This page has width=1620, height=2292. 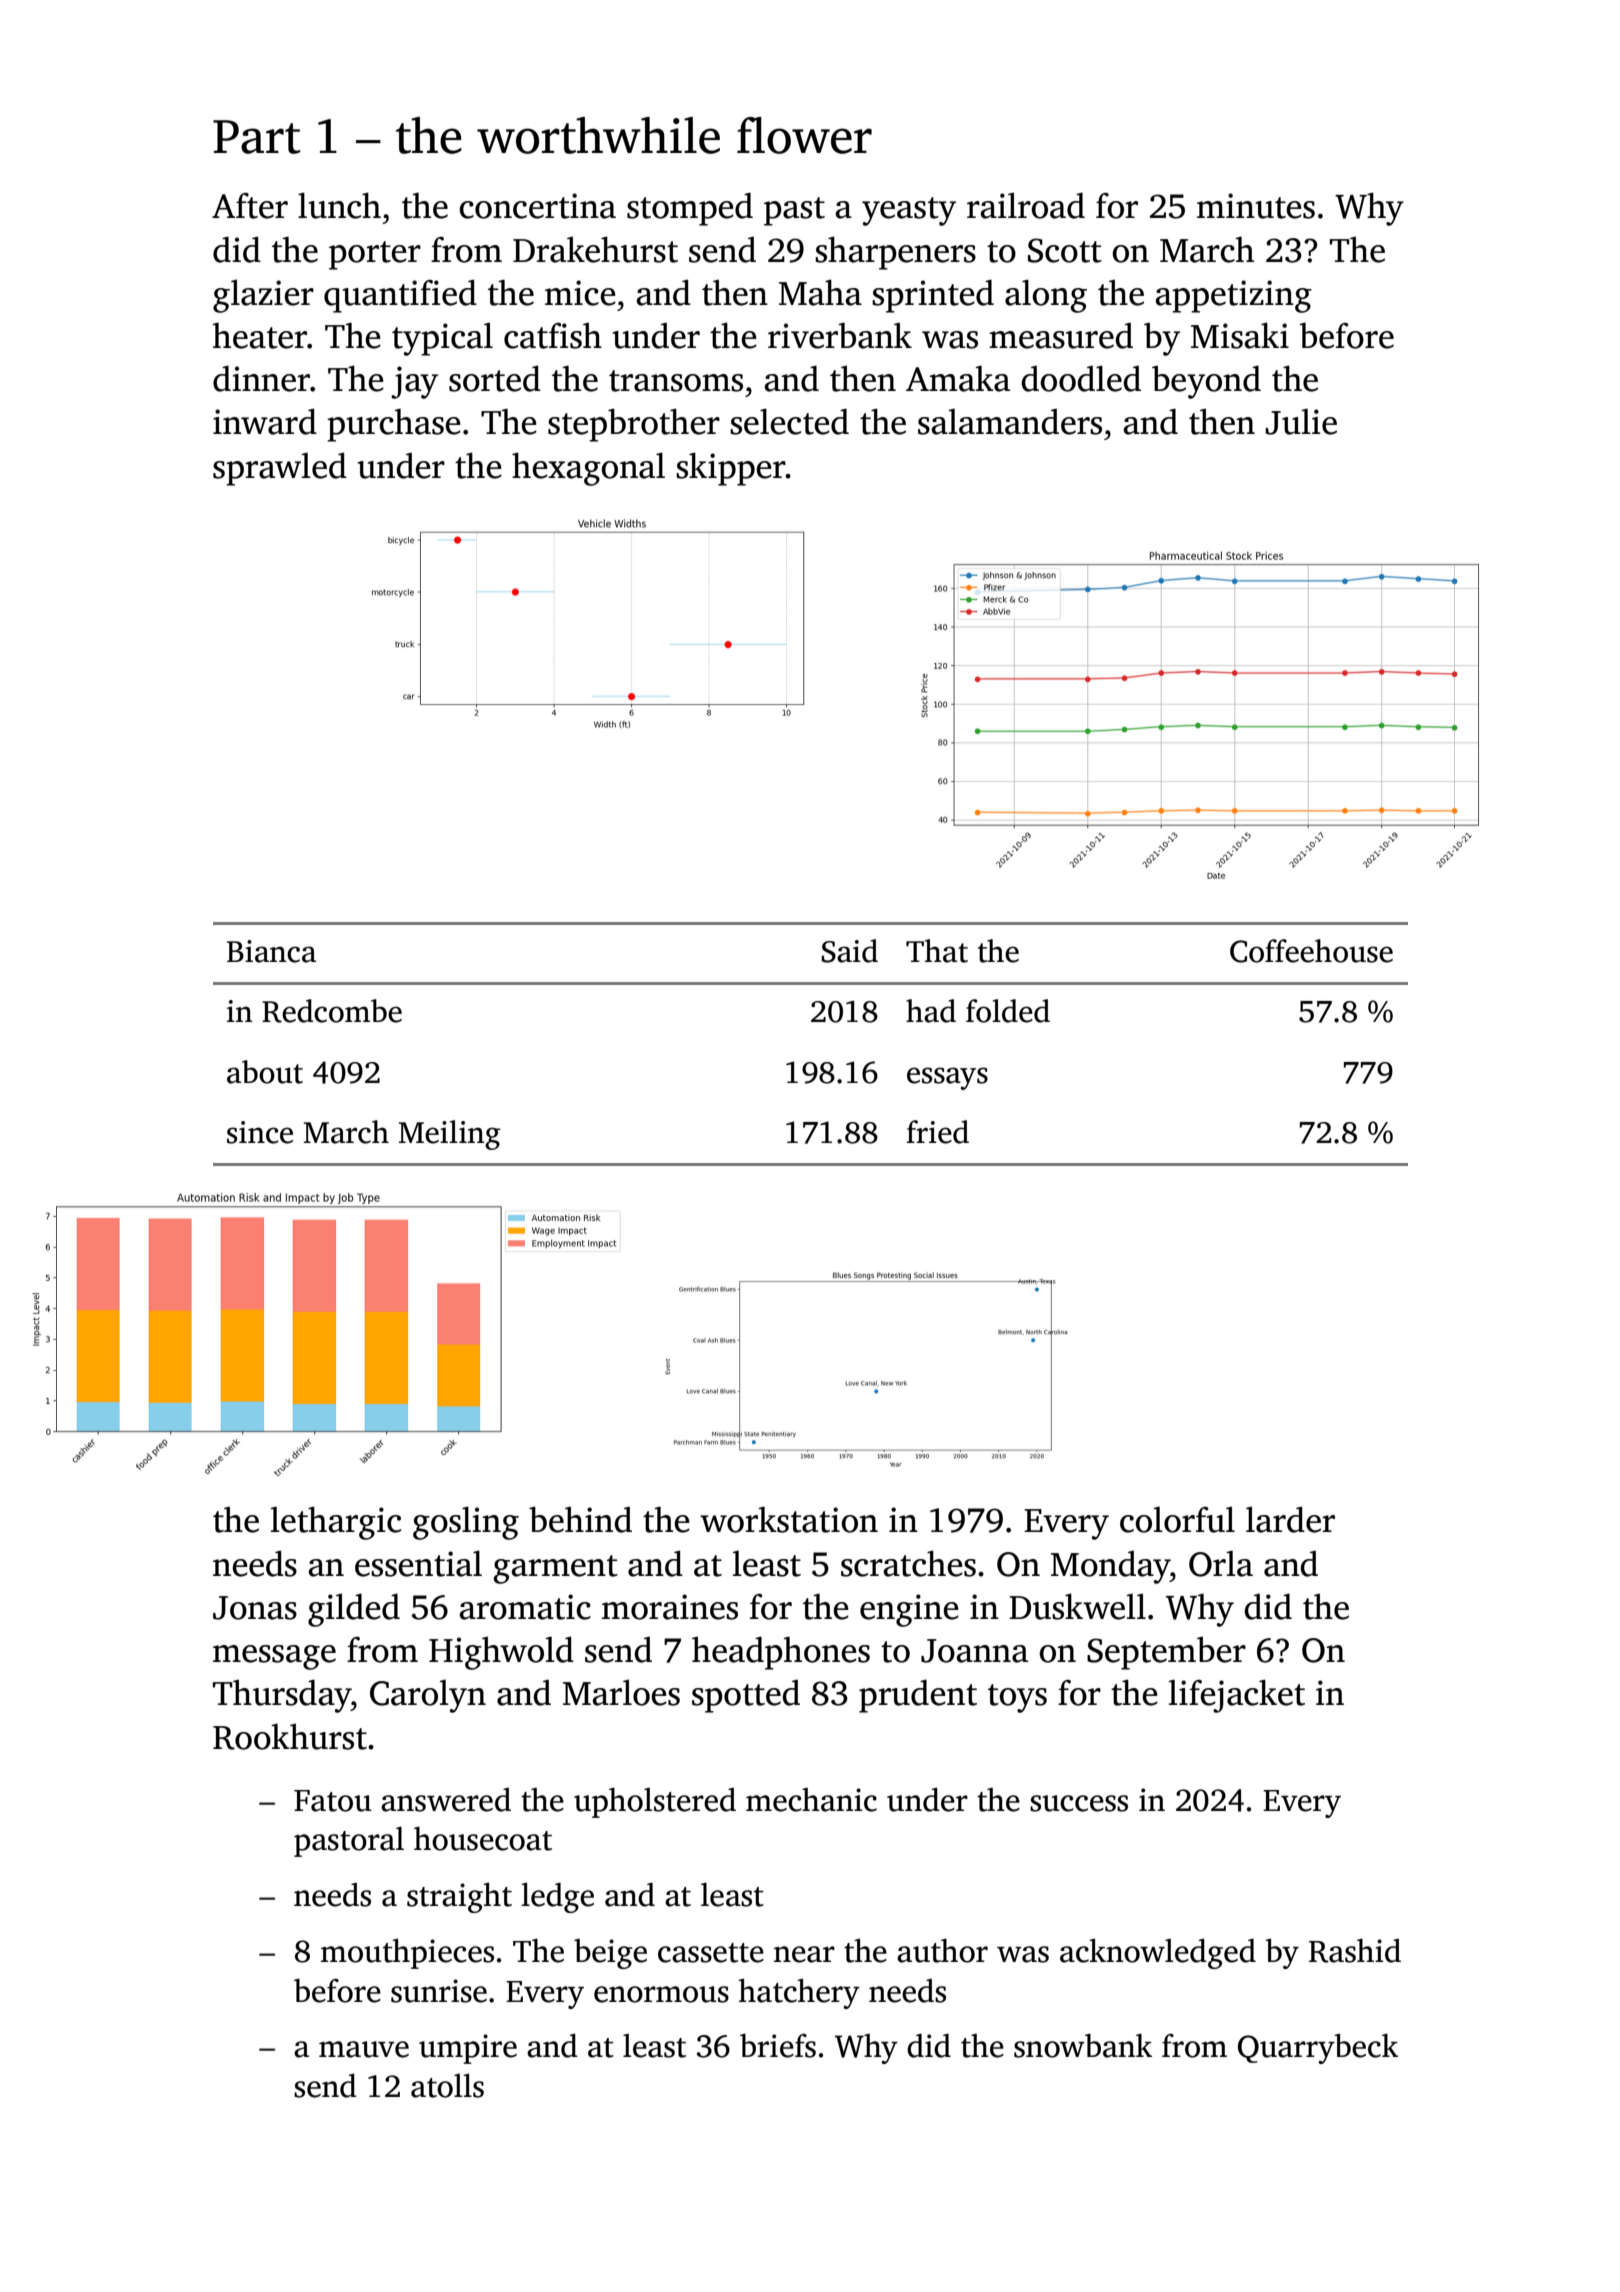 What do you see at coordinates (931, 1011) in the page?
I see `had` at bounding box center [931, 1011].
